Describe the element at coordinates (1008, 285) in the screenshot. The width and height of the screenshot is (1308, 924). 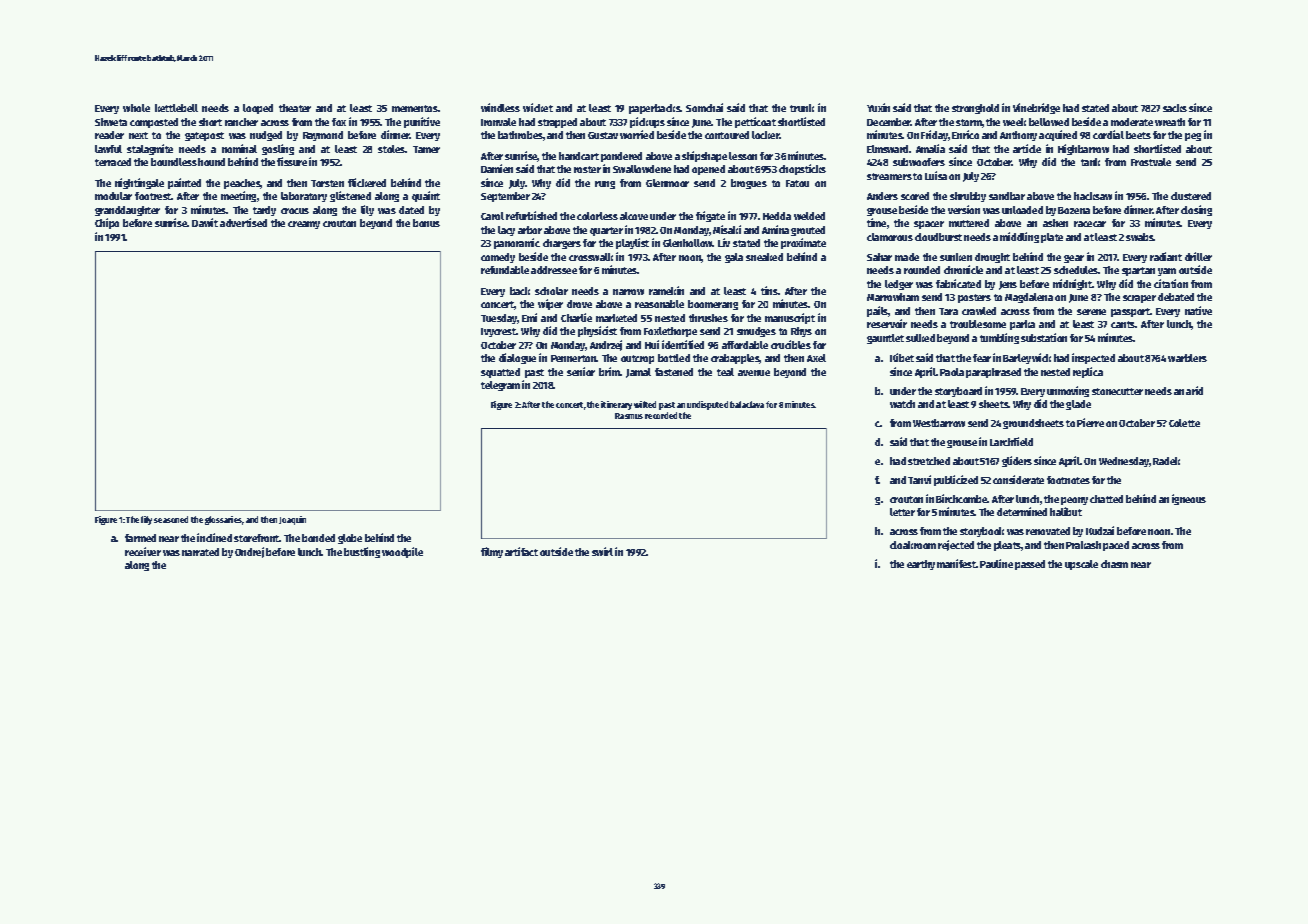
I see `Jens` at that location.
